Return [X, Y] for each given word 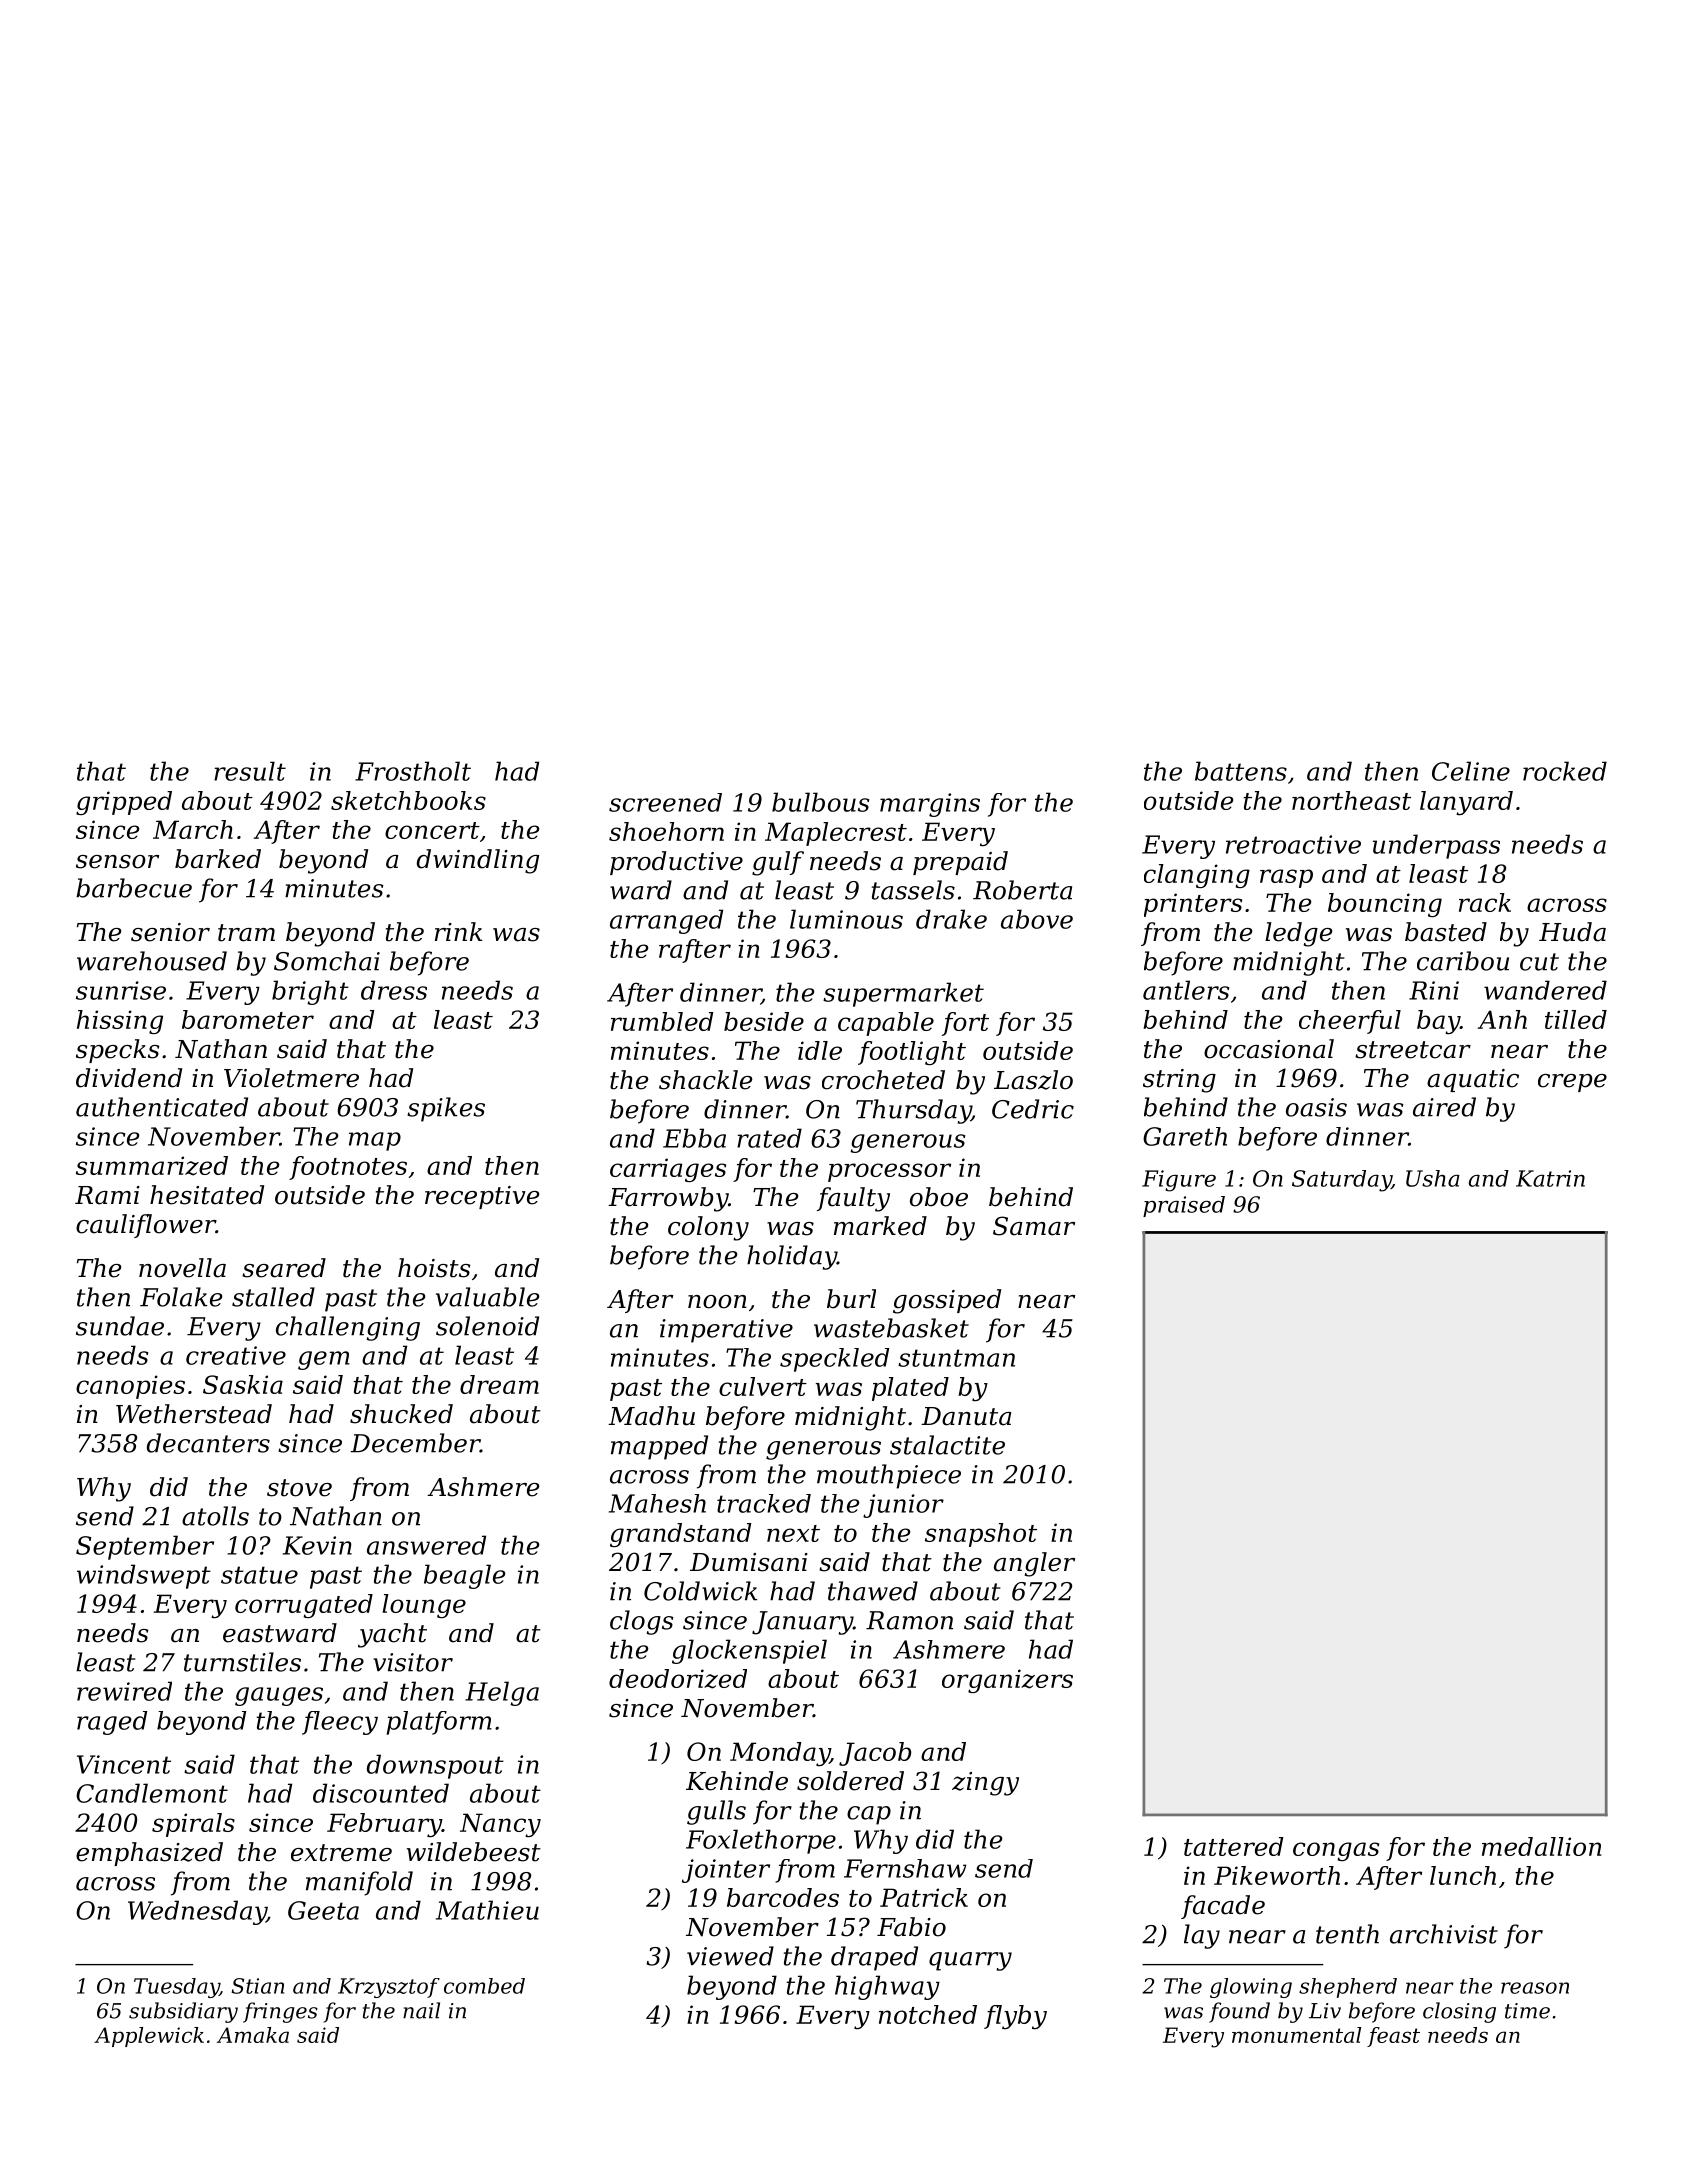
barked [218, 859]
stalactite [947, 1445]
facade [1223, 1907]
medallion [1541, 1846]
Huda [1572, 932]
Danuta [966, 1416]
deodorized [678, 1679]
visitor [413, 1662]
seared [284, 1268]
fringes [280, 2012]
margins [930, 805]
